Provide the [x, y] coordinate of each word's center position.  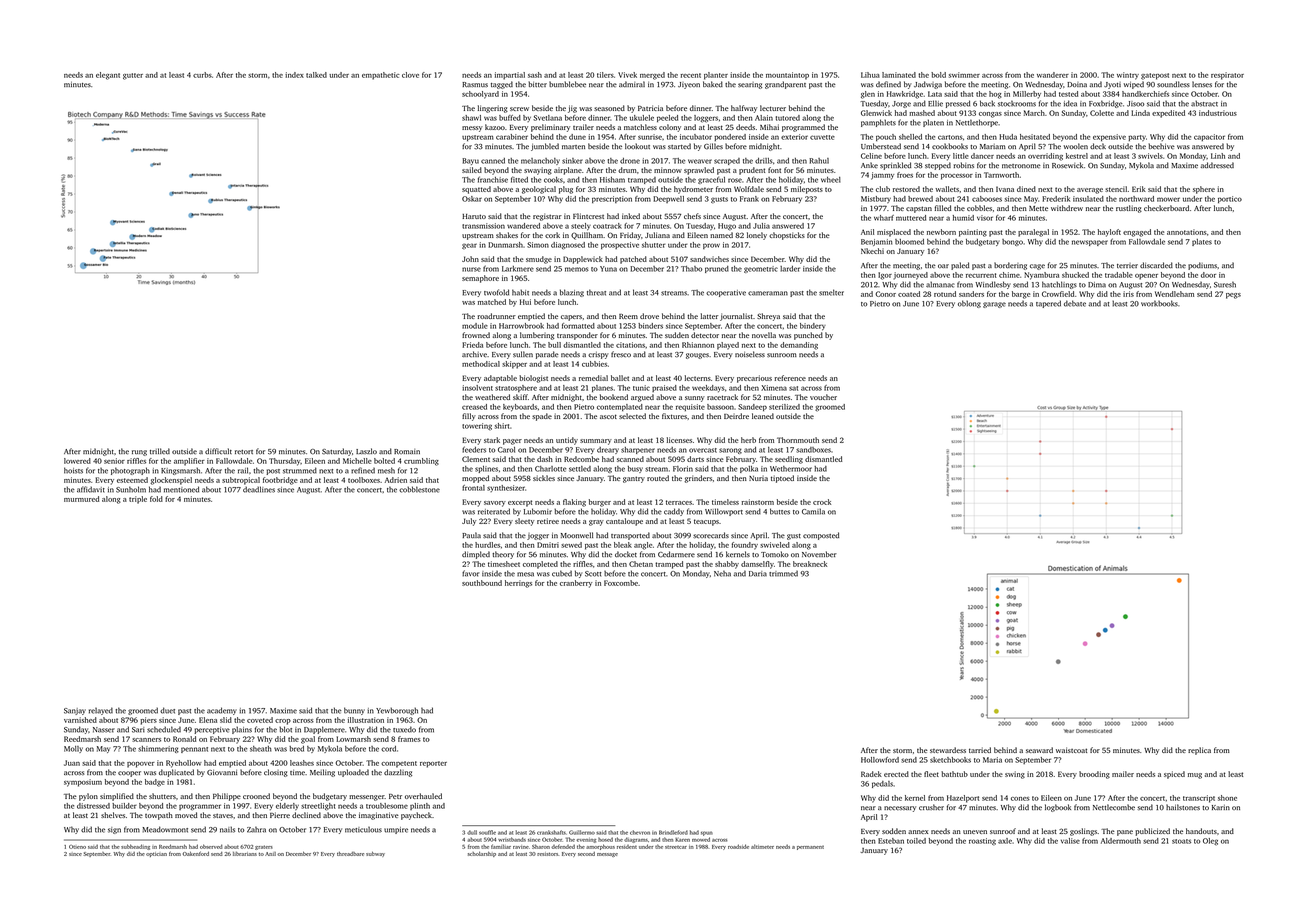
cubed [562, 573]
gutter [133, 76]
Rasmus [475, 84]
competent [399, 764]
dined [1026, 189]
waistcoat [1071, 750]
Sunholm [131, 489]
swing [1015, 775]
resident [627, 847]
